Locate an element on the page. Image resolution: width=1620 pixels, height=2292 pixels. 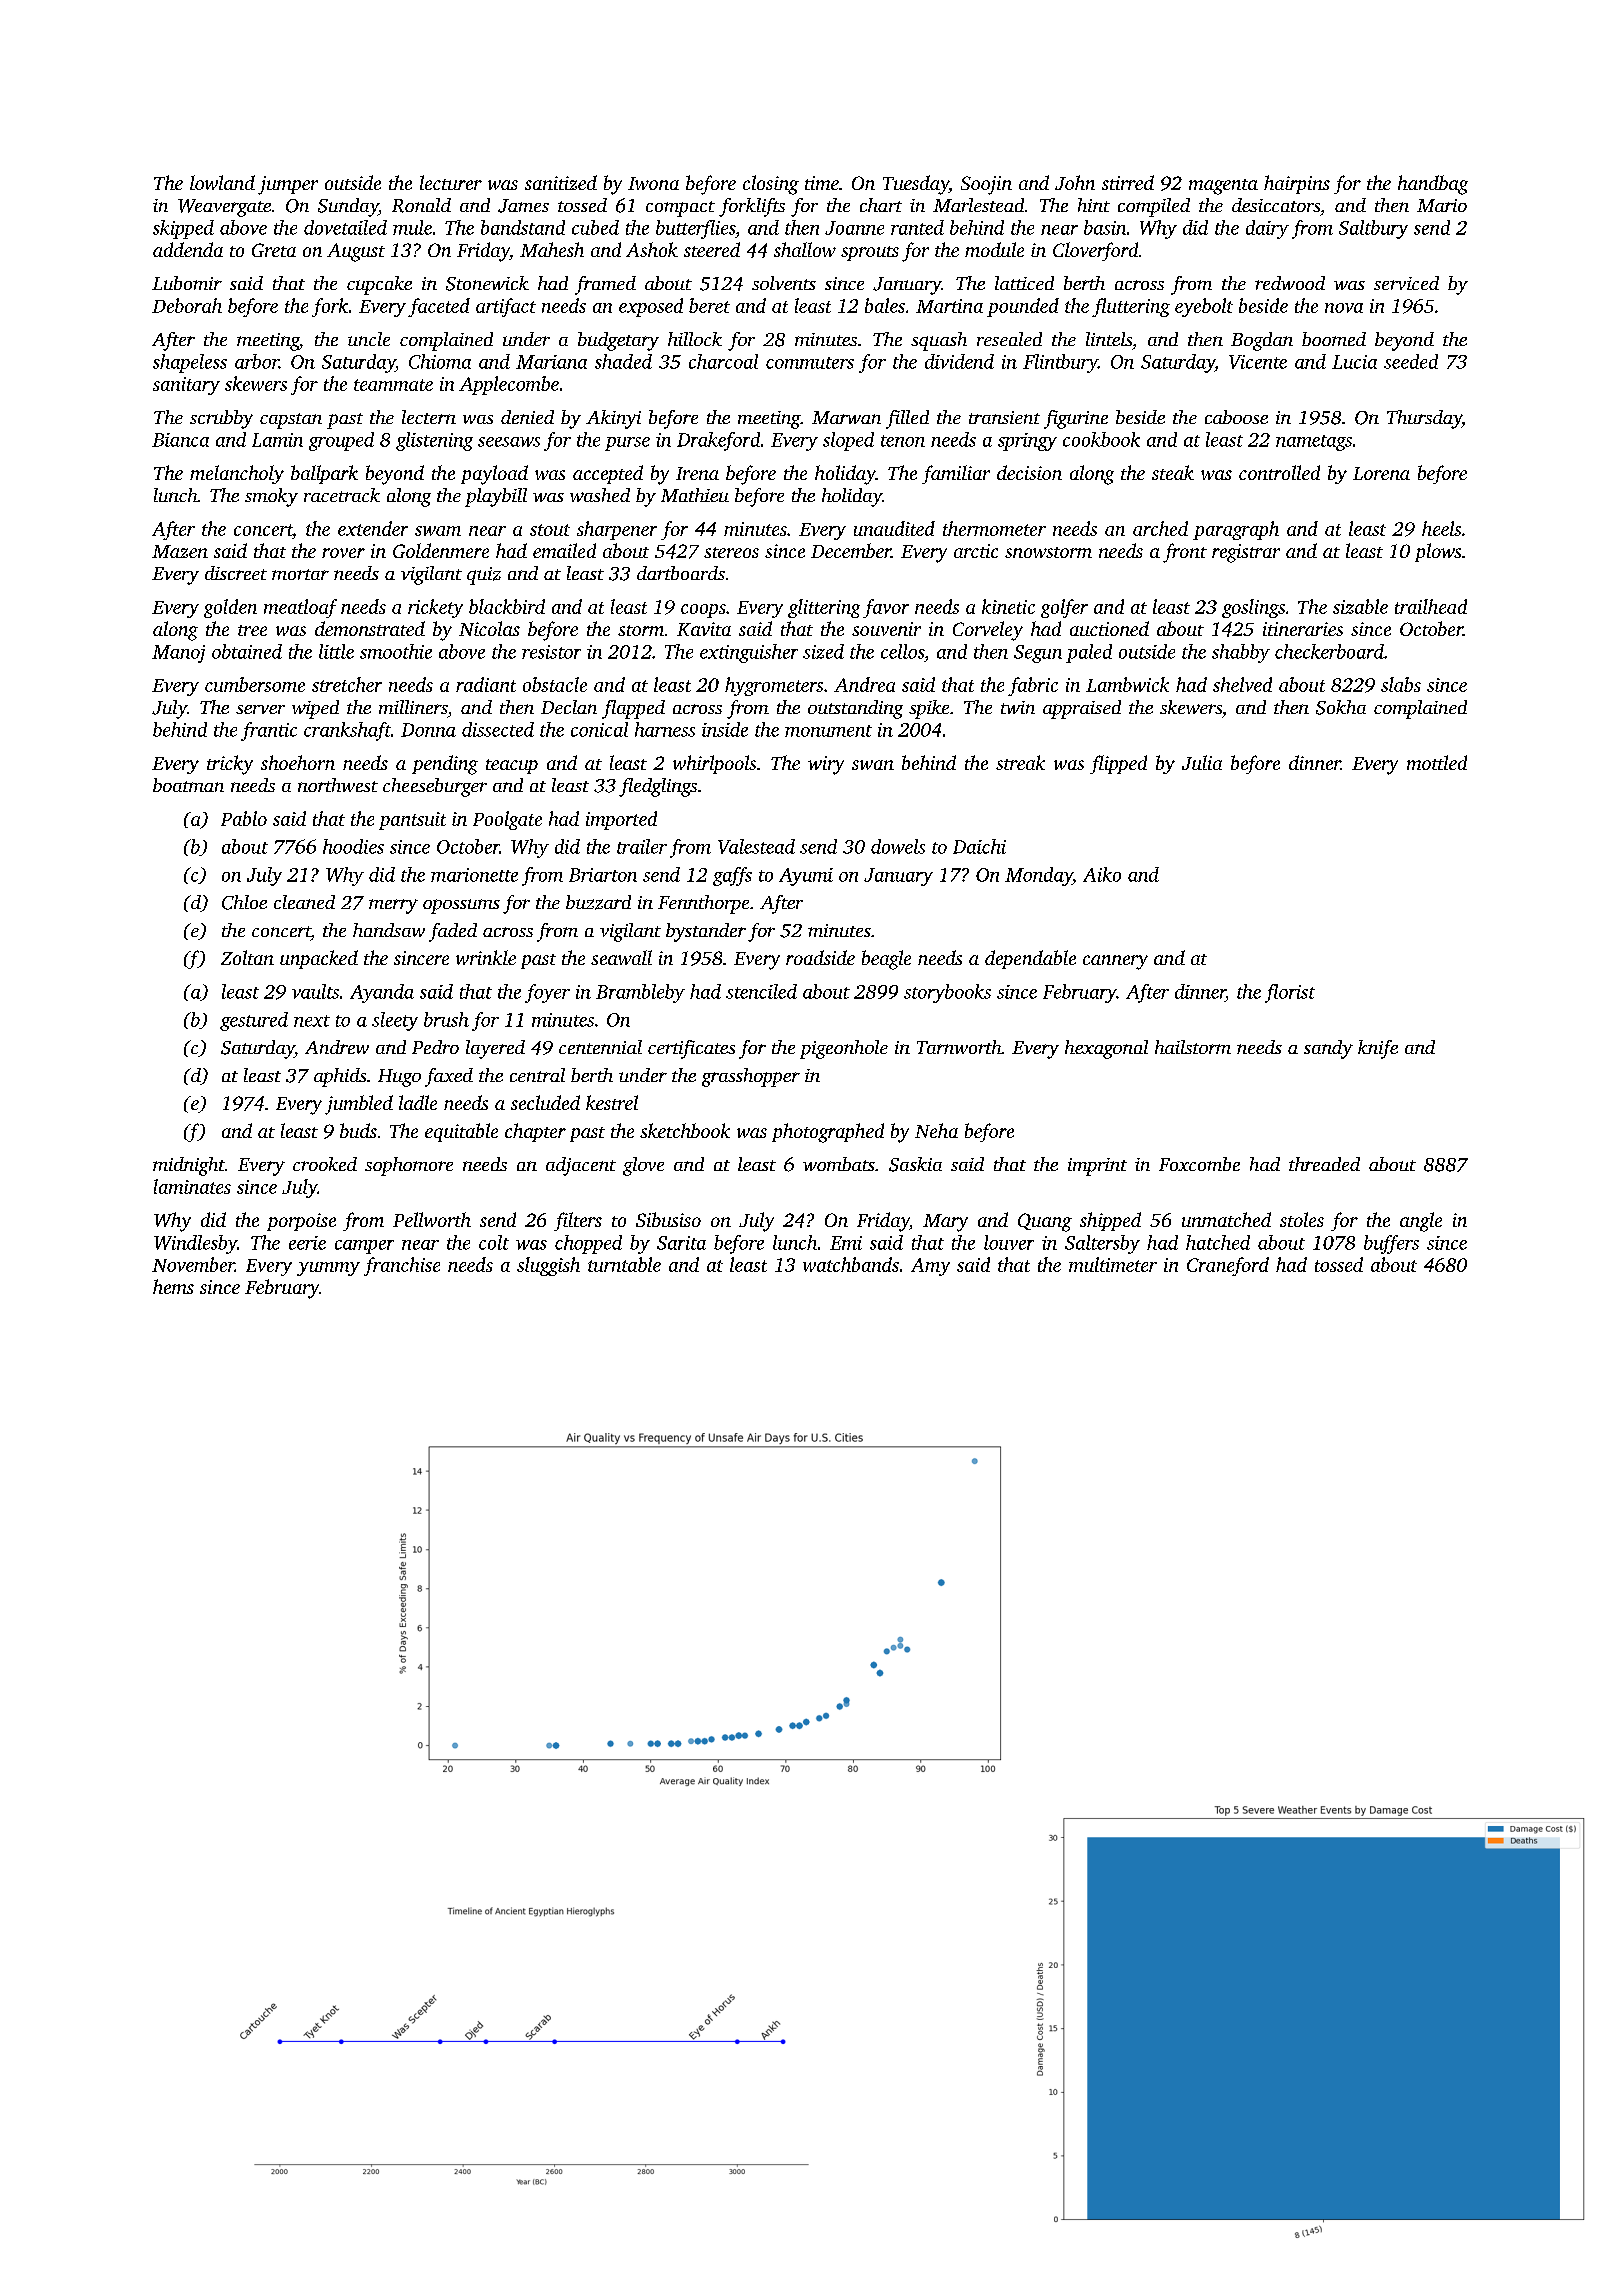
eyebolt is located at coordinates (1204, 307).
